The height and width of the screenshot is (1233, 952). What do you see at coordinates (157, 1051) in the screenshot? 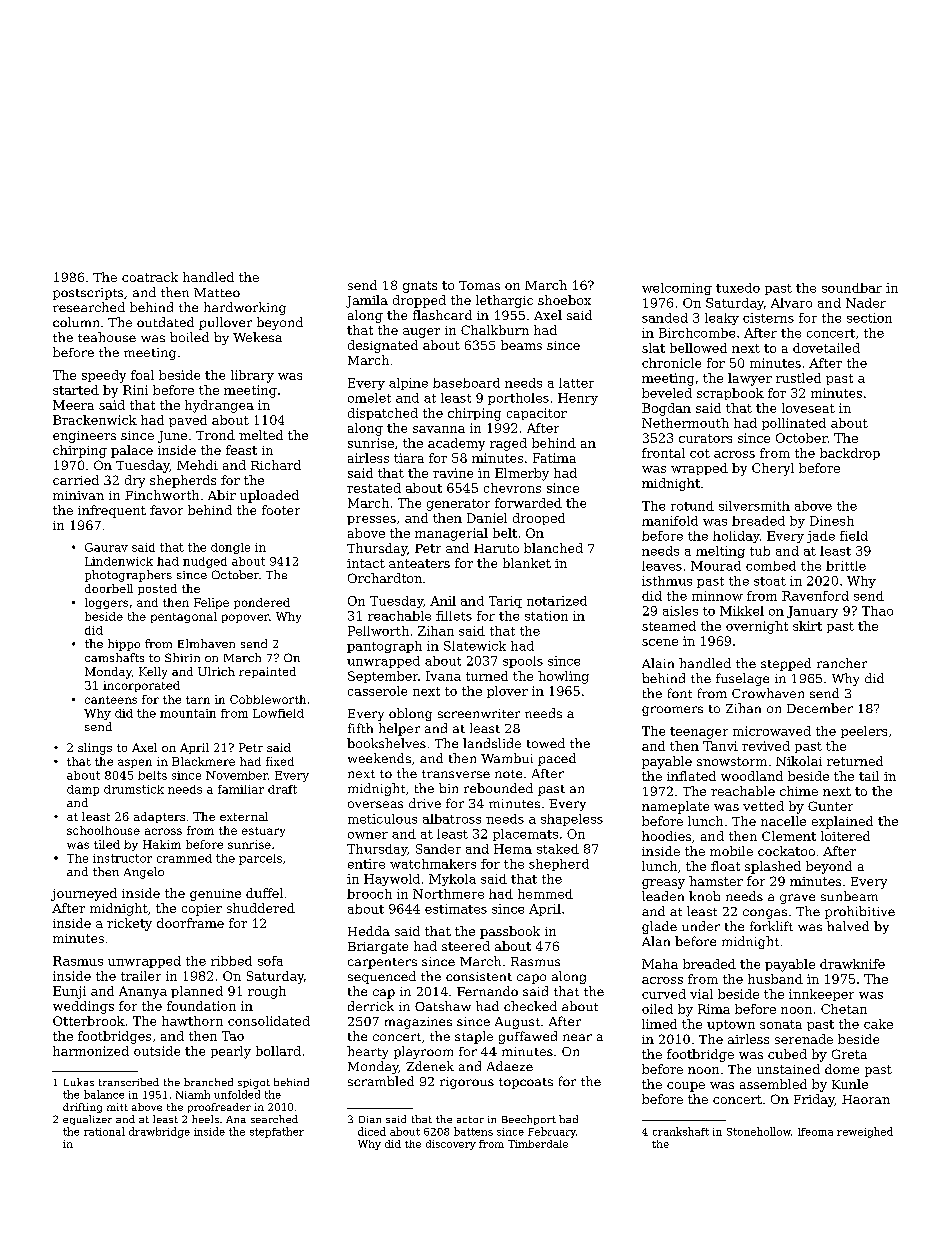
I see `outside` at bounding box center [157, 1051].
